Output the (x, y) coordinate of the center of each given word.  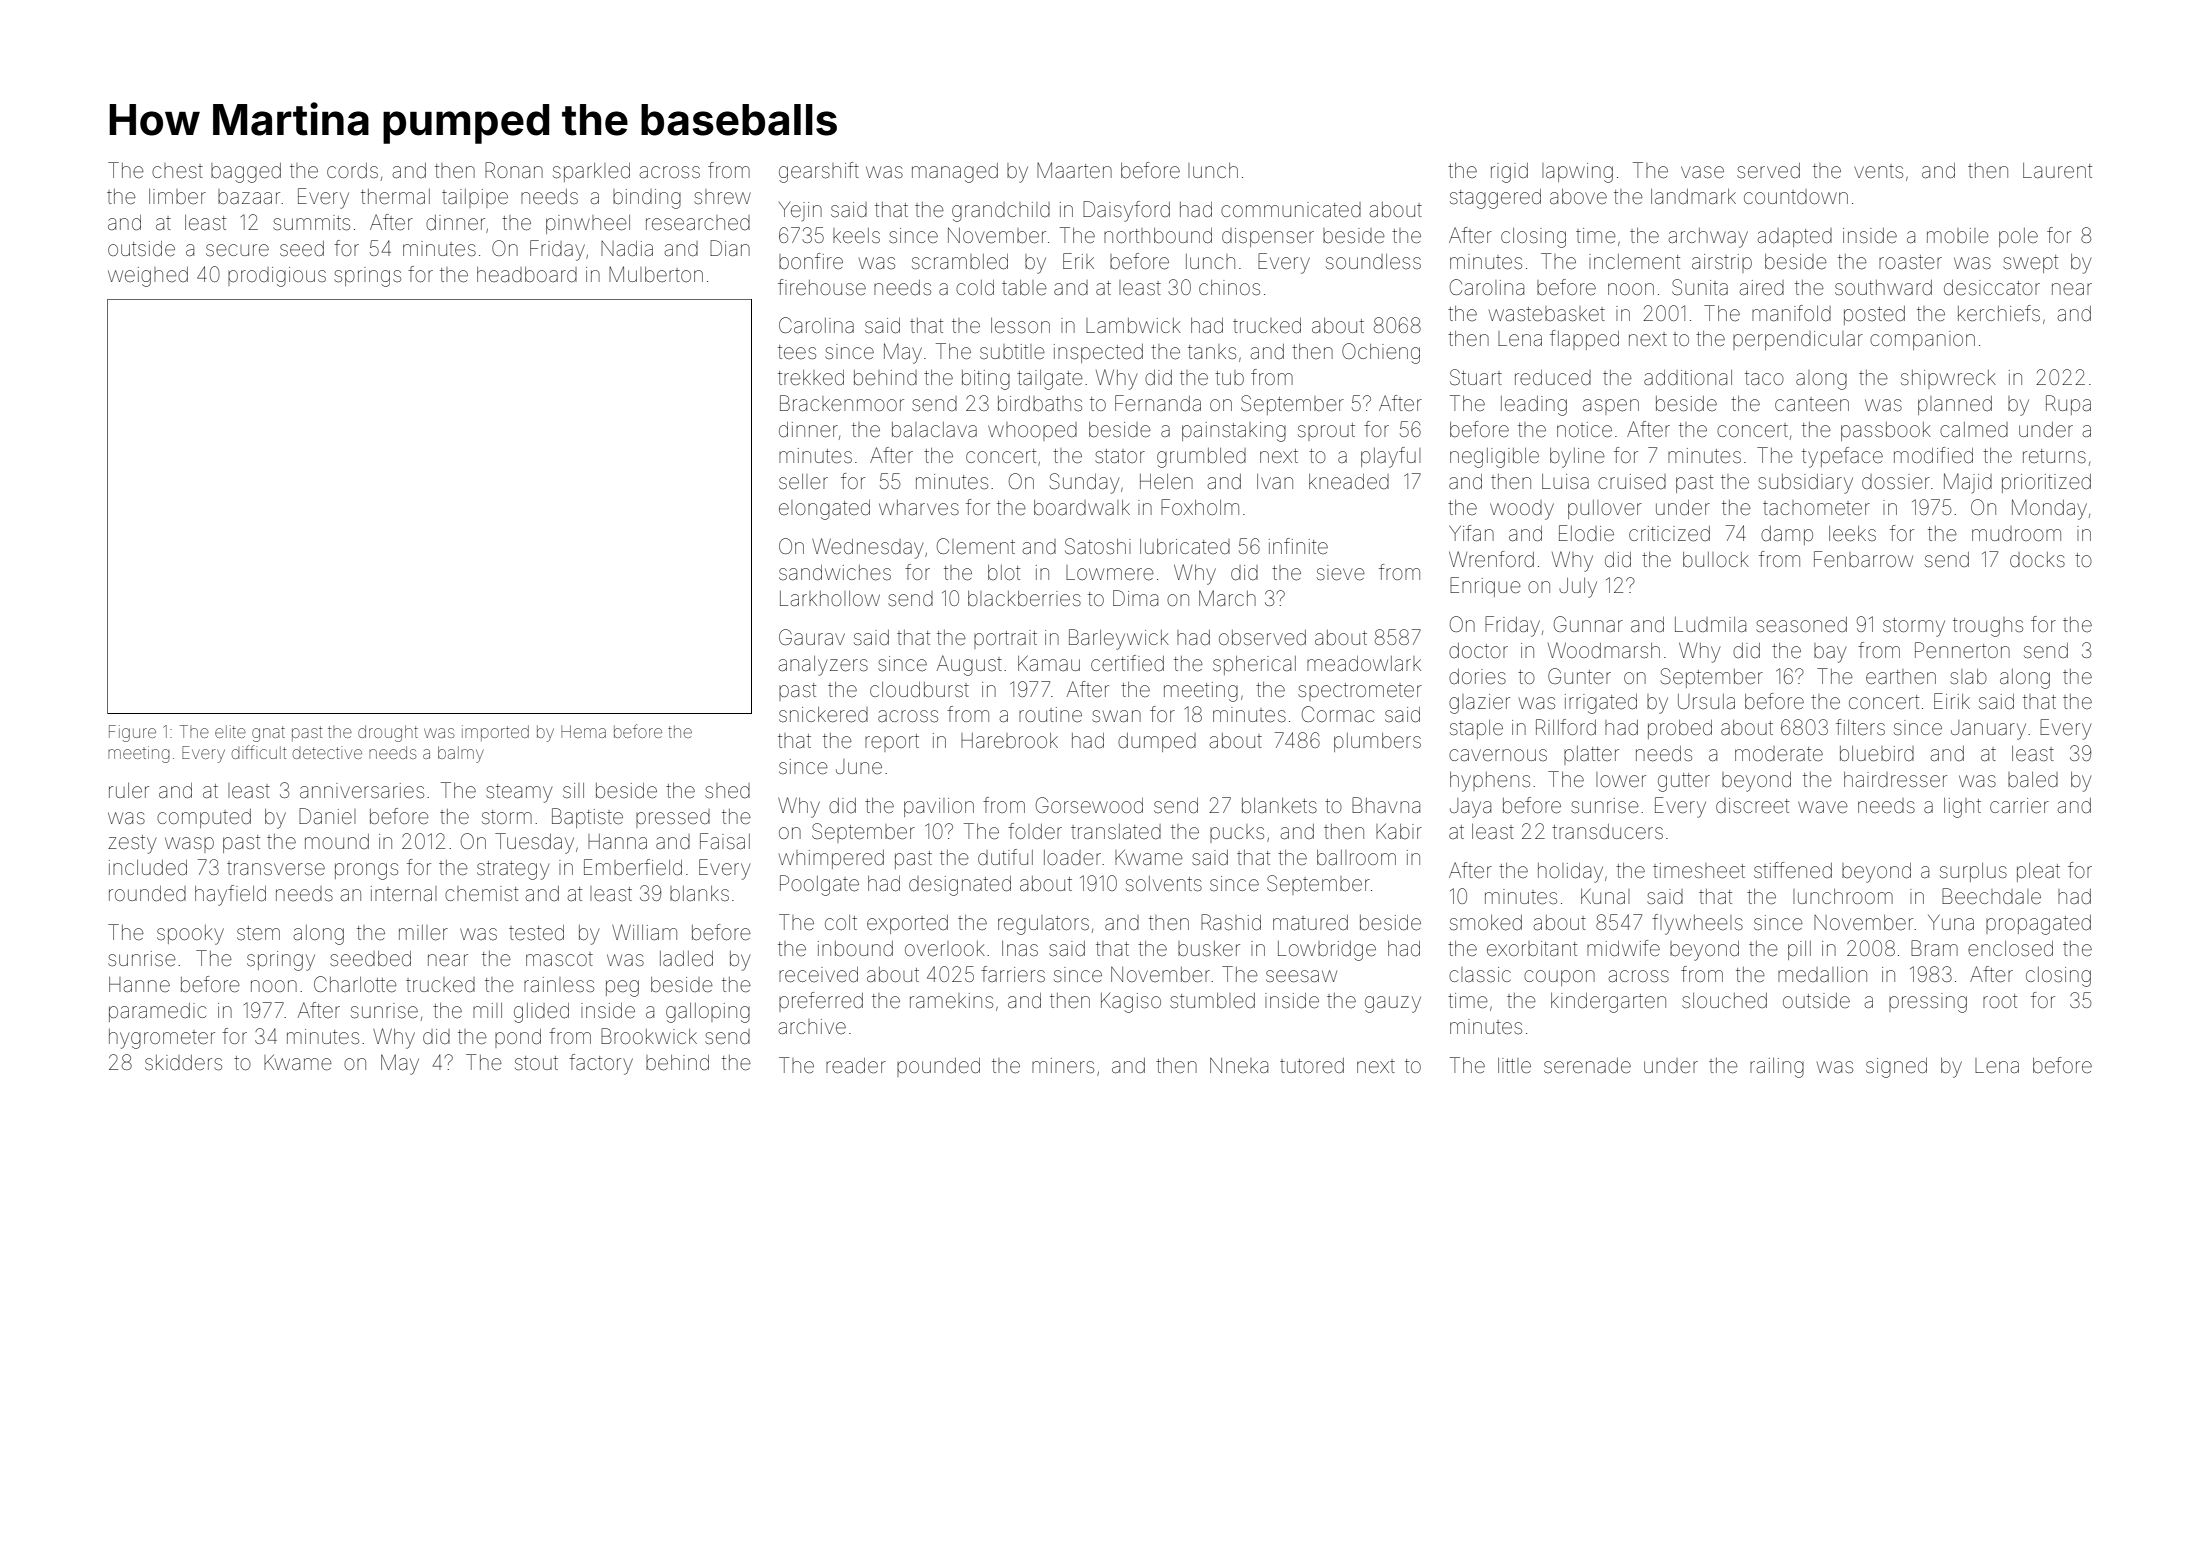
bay (1830, 653)
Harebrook (1009, 740)
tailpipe (475, 198)
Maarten (1074, 170)
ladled (686, 958)
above (1578, 196)
